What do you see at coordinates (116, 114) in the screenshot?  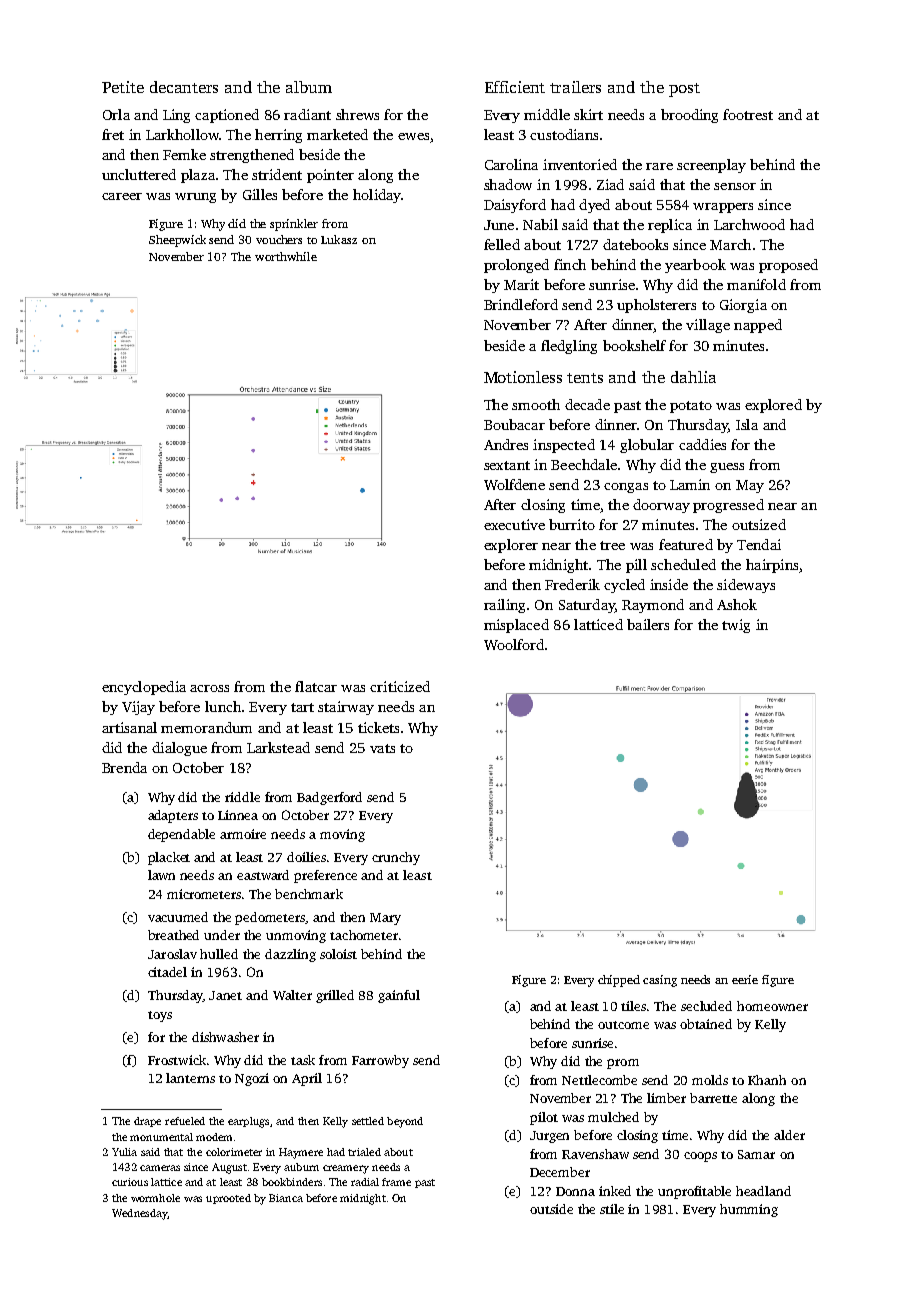 I see `Orla` at bounding box center [116, 114].
